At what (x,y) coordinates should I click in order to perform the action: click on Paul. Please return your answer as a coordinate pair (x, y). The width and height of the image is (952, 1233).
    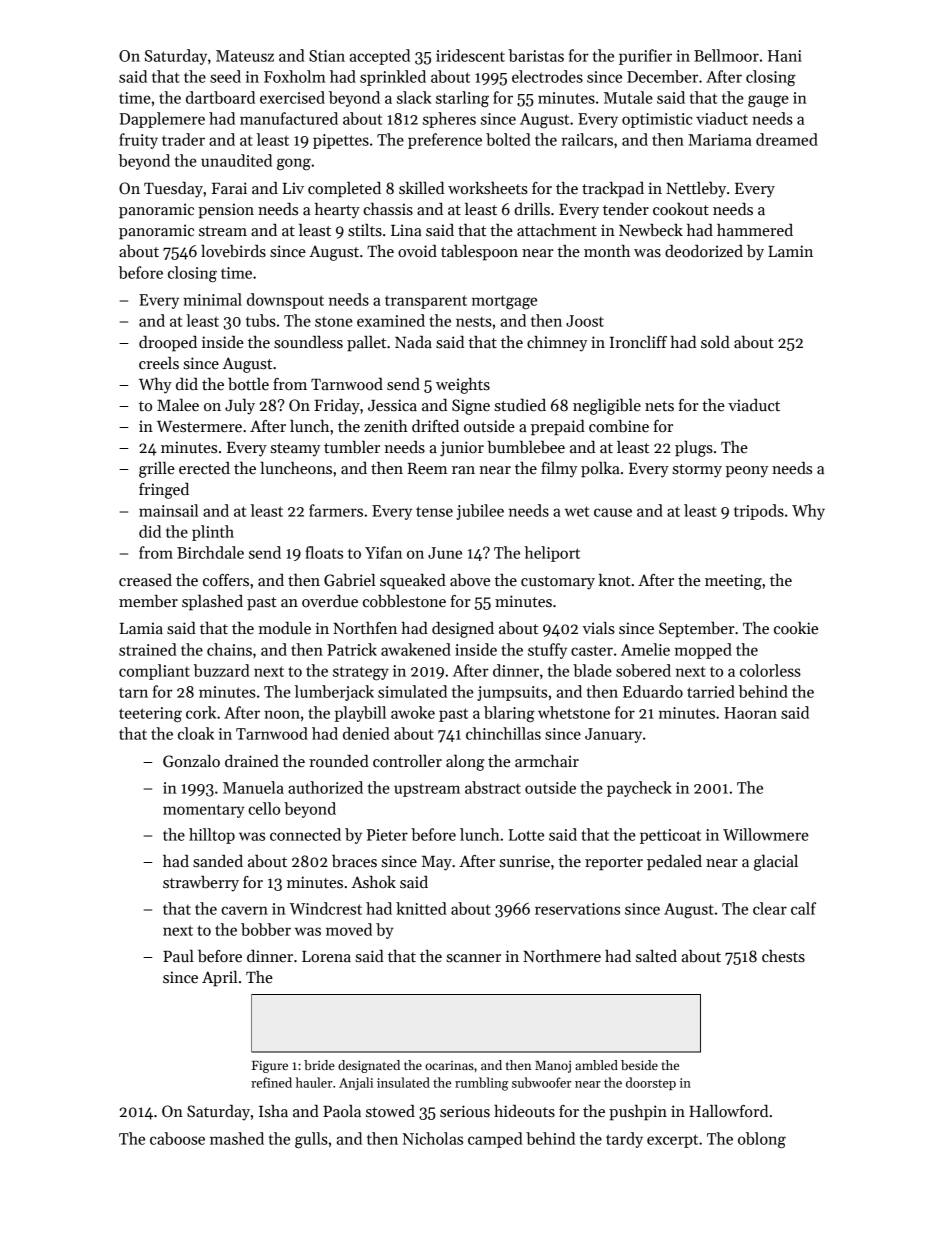
    Looking at the image, I should click on (178, 956).
